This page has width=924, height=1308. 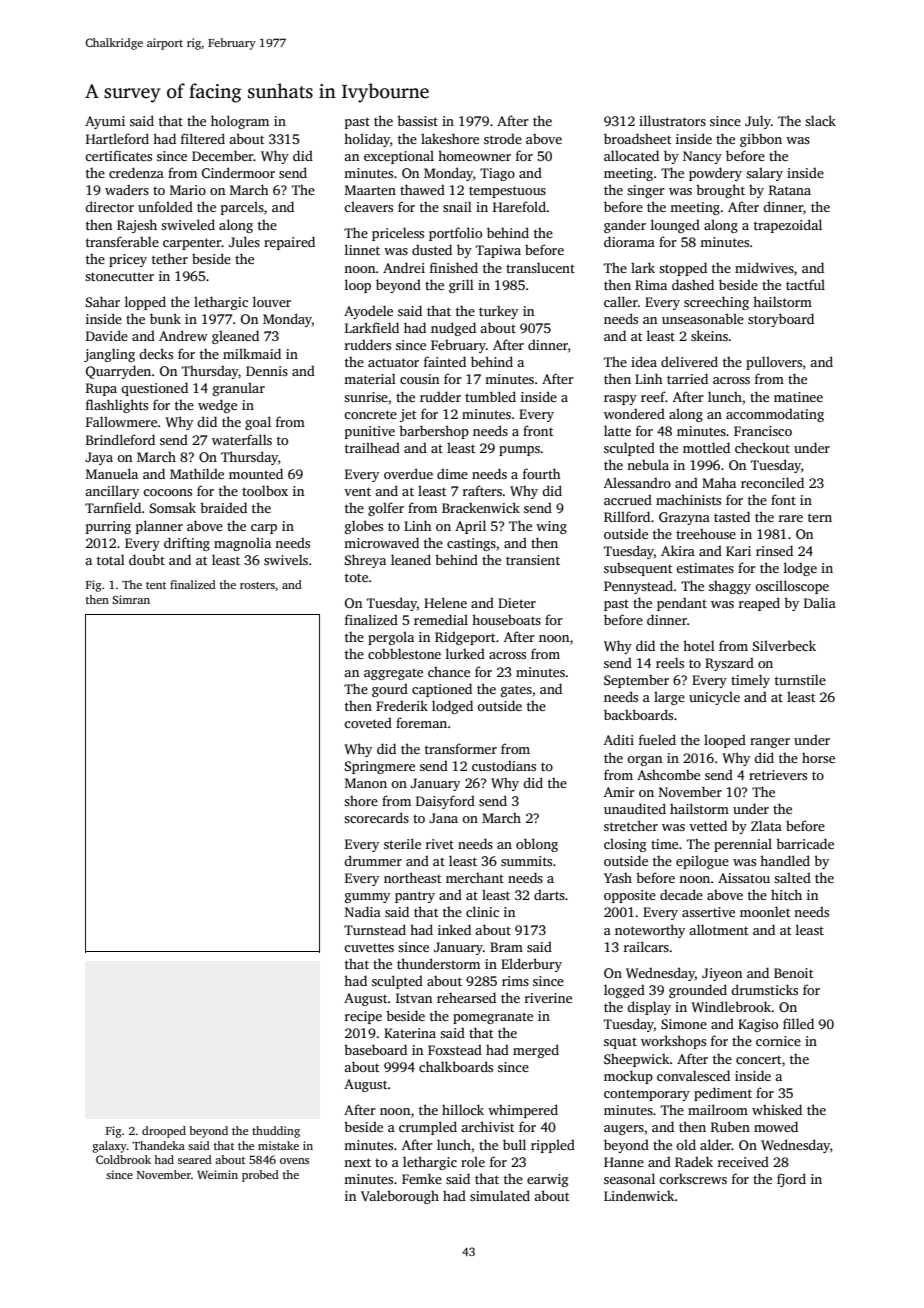 What do you see at coordinates (644, 361) in the page?
I see `idea` at bounding box center [644, 361].
